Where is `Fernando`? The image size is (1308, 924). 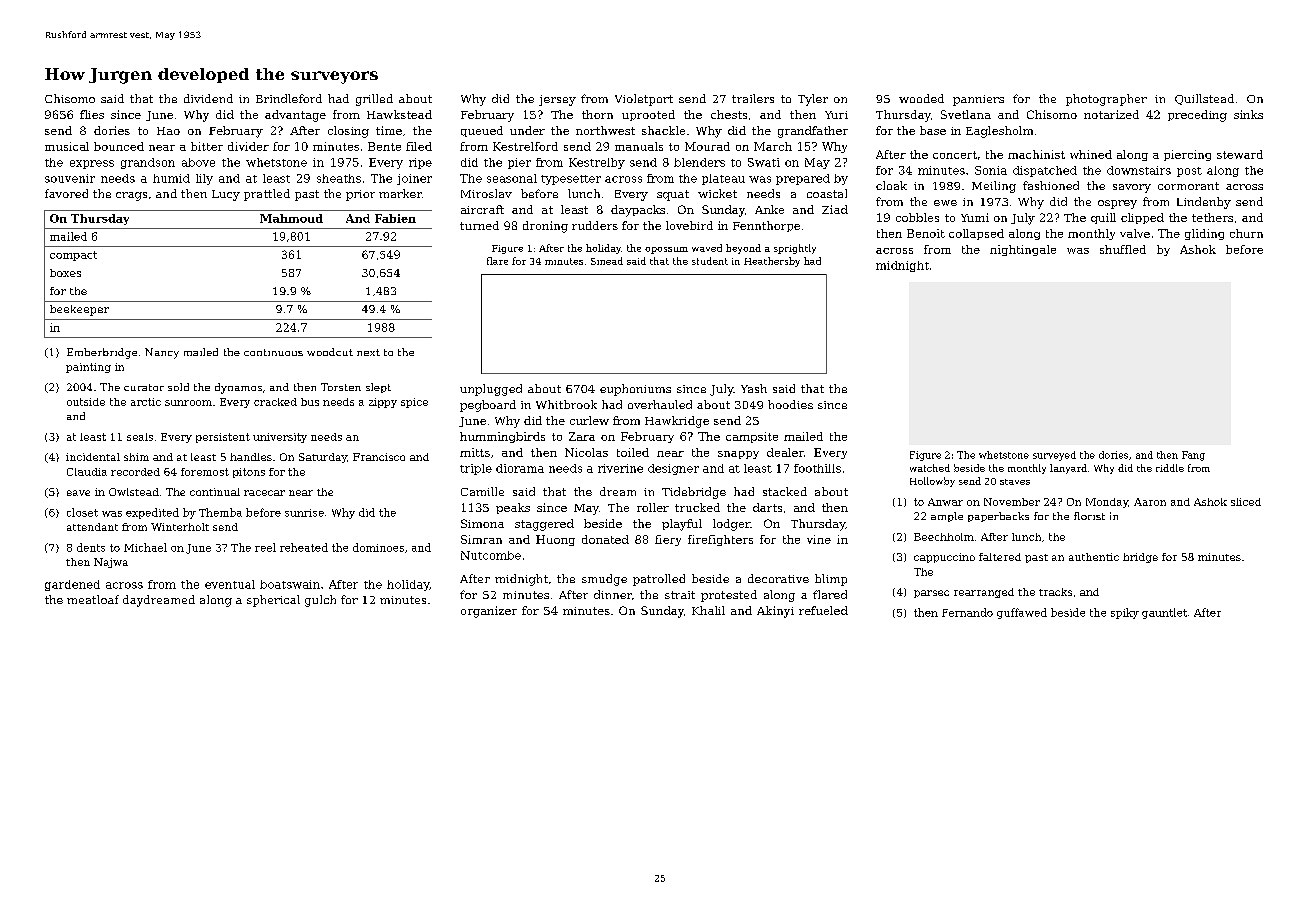
Fernando is located at coordinates (967, 612).
